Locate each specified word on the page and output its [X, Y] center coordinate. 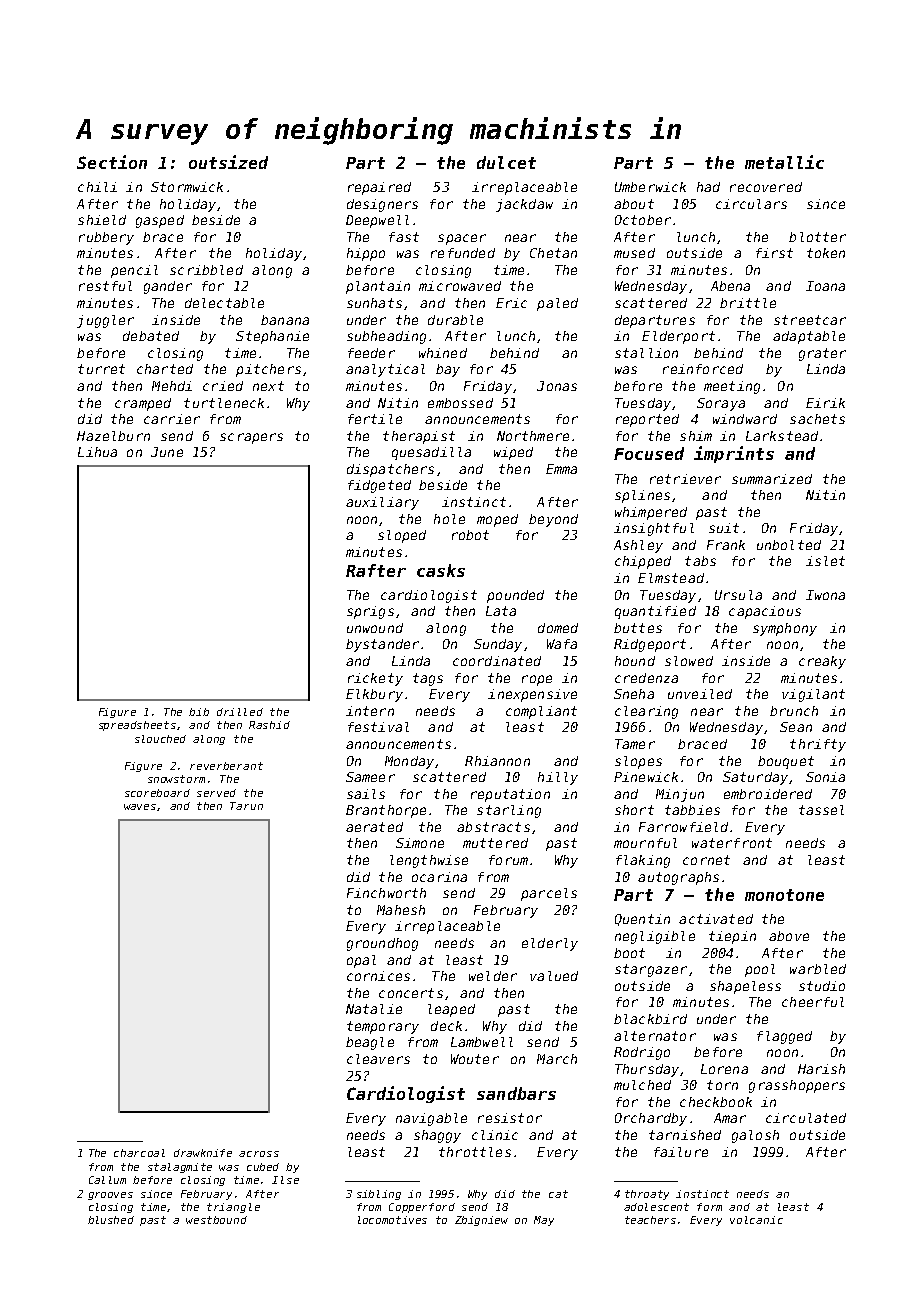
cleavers [378, 1059]
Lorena [724, 1069]
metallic [784, 162]
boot [629, 953]
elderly [550, 944]
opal [361, 961]
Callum [107, 1180]
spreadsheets [137, 726]
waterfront [732, 843]
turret [101, 369]
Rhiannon [497, 761]
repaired [379, 188]
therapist [419, 437]
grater [822, 354]
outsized [228, 162]
